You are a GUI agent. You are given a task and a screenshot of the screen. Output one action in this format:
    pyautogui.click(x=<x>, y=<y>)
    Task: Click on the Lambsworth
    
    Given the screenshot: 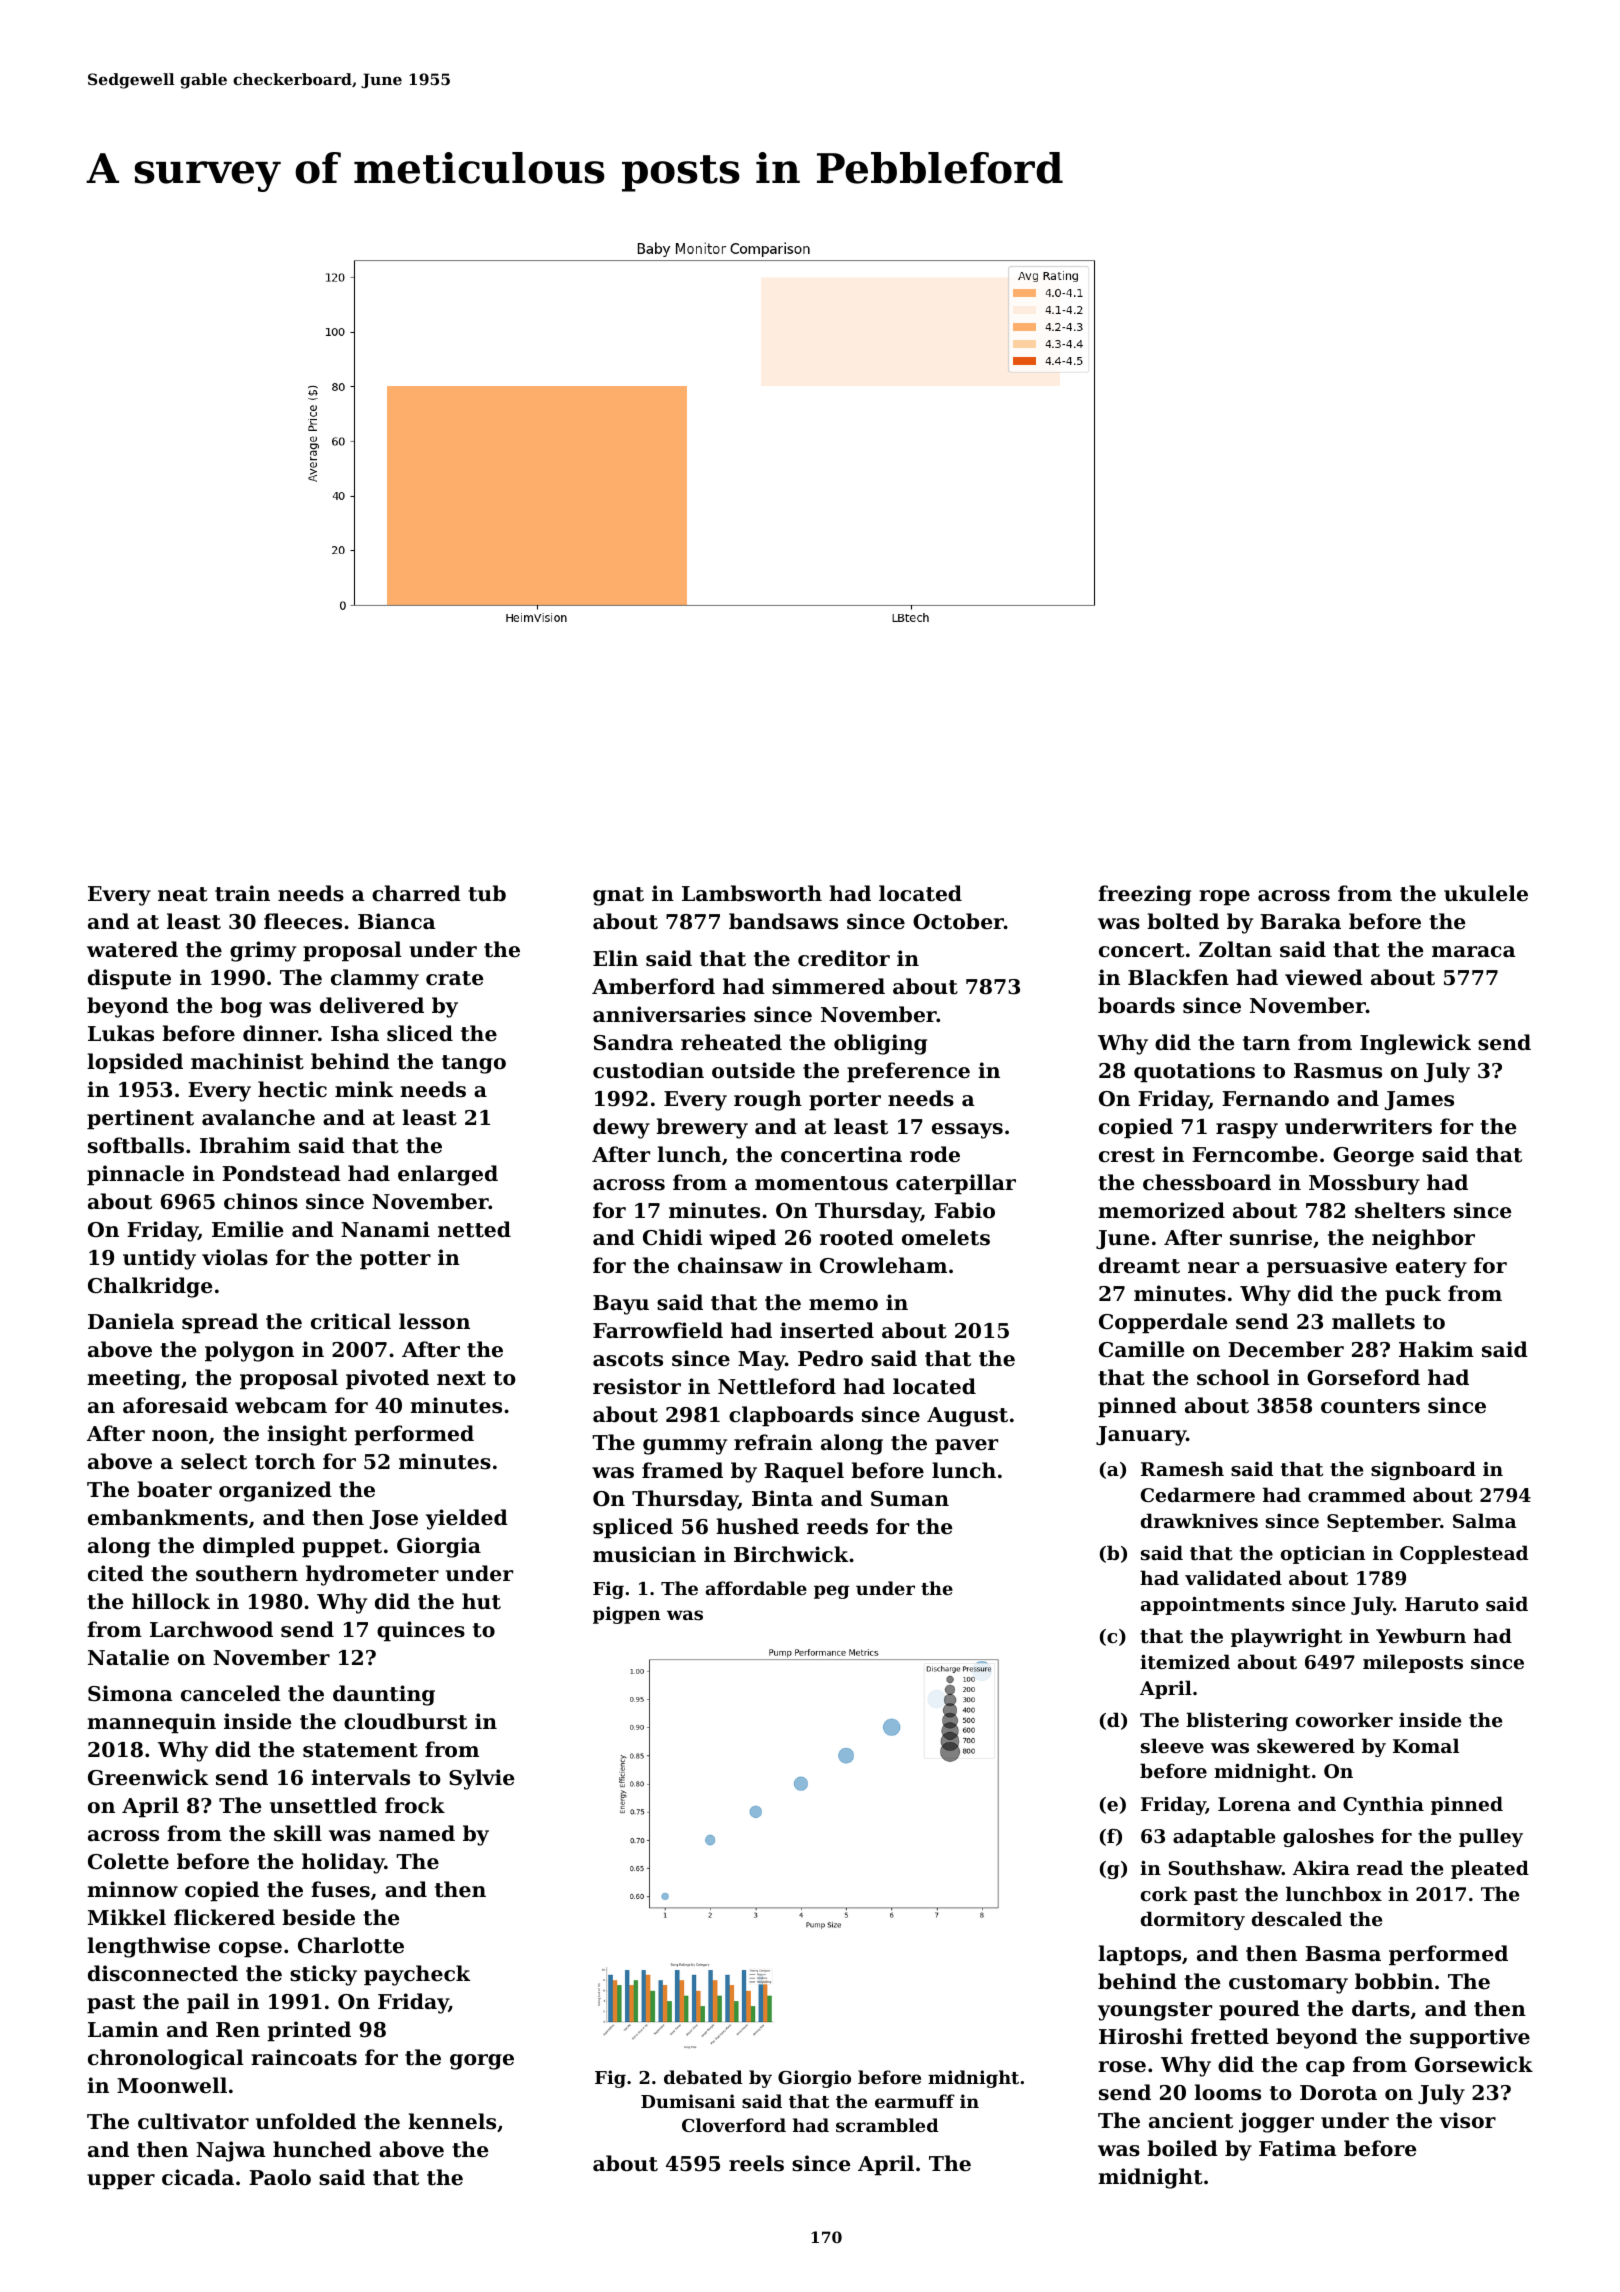 What is the action you would take?
    pyautogui.click(x=752, y=893)
